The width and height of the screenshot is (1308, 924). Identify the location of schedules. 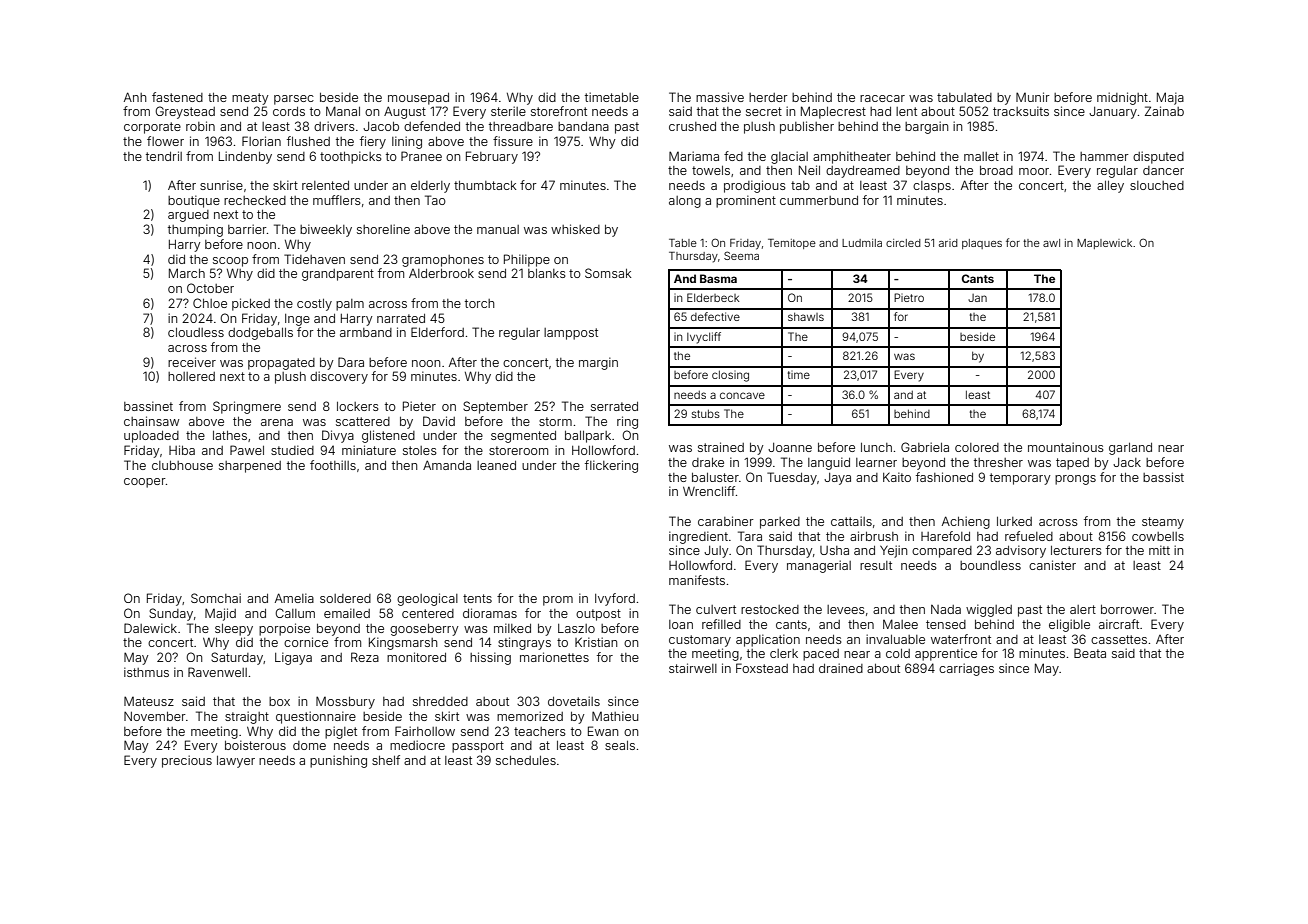
(526, 760).
